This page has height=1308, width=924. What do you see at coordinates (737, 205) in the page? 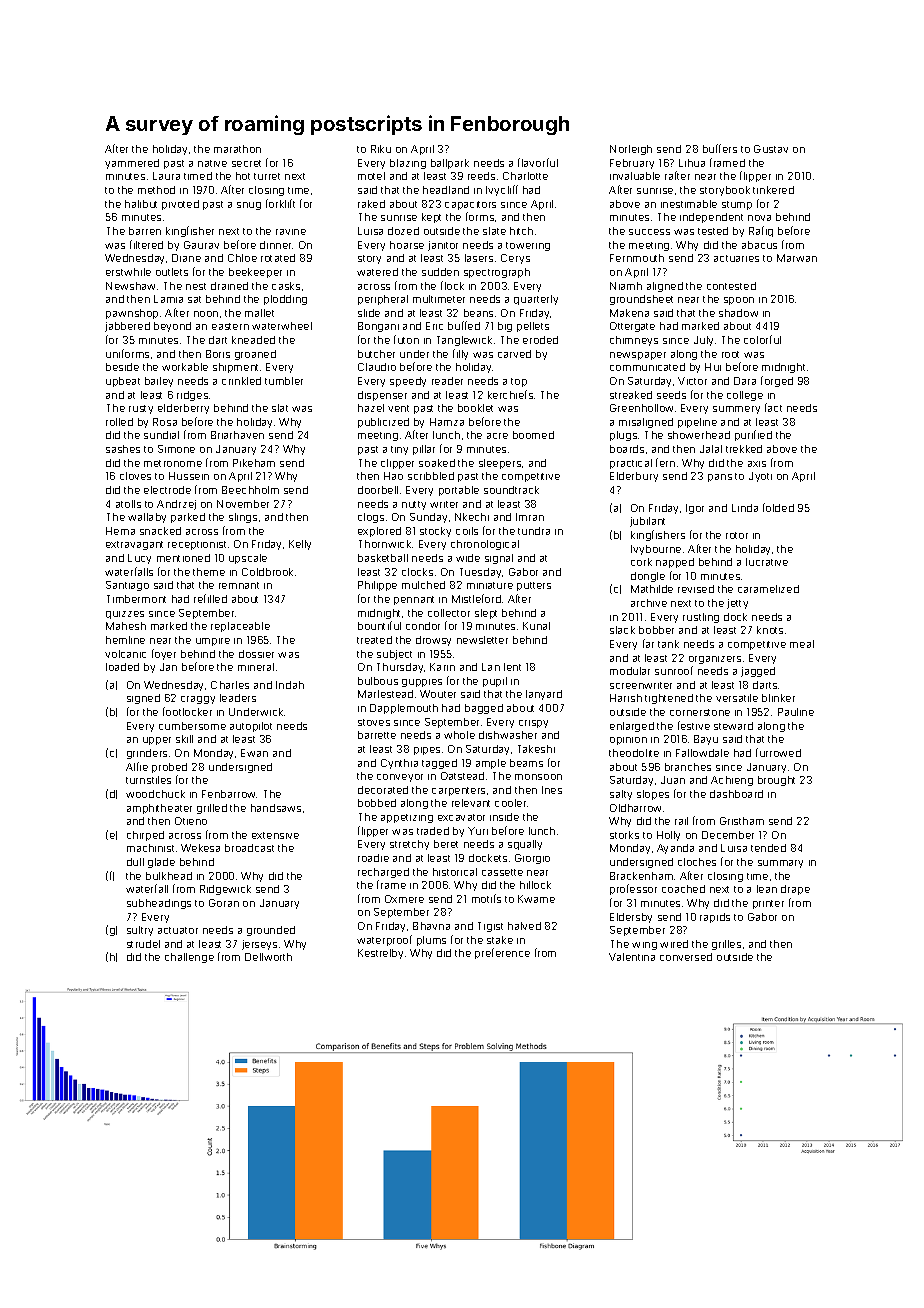
I see `stump` at bounding box center [737, 205].
